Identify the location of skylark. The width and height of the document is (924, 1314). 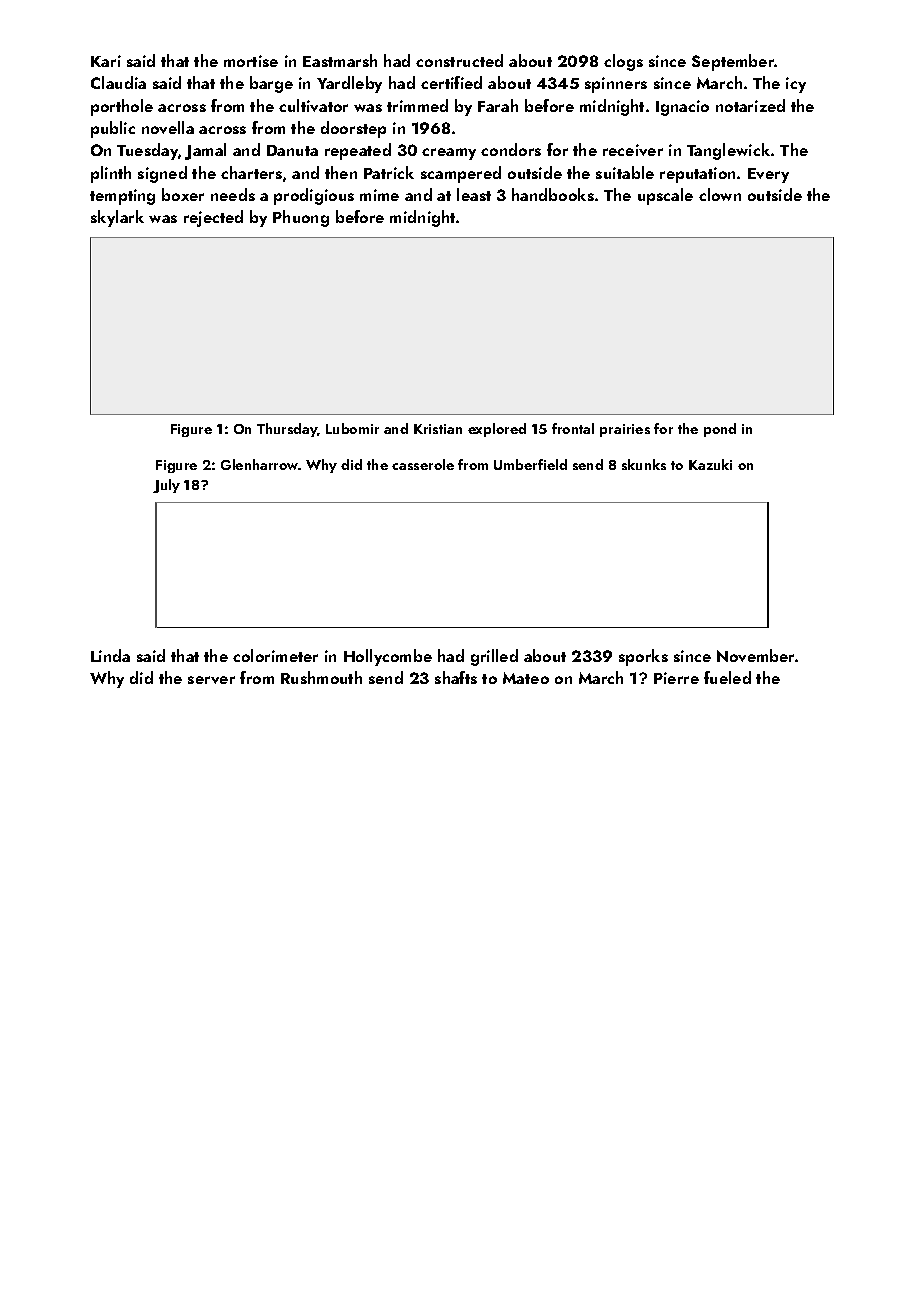
(117, 218).
